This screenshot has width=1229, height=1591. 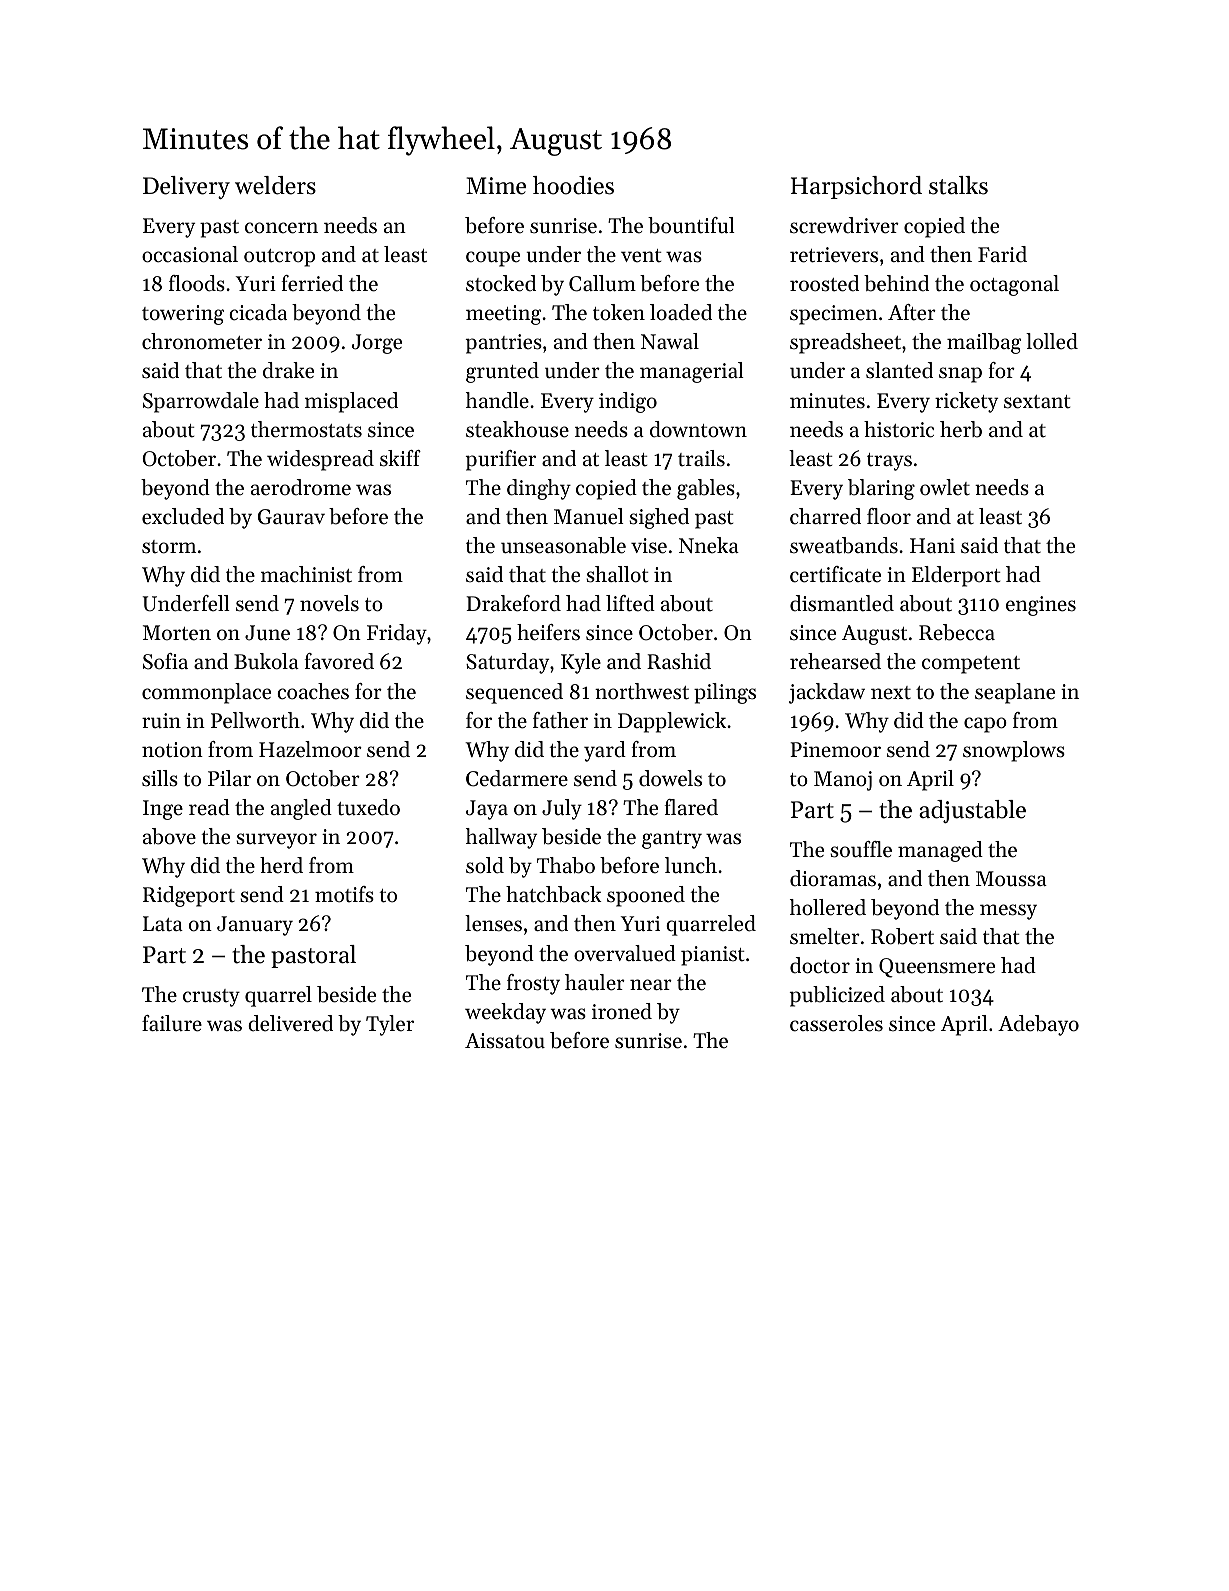 What do you see at coordinates (691, 807) in the screenshot?
I see `flared` at bounding box center [691, 807].
